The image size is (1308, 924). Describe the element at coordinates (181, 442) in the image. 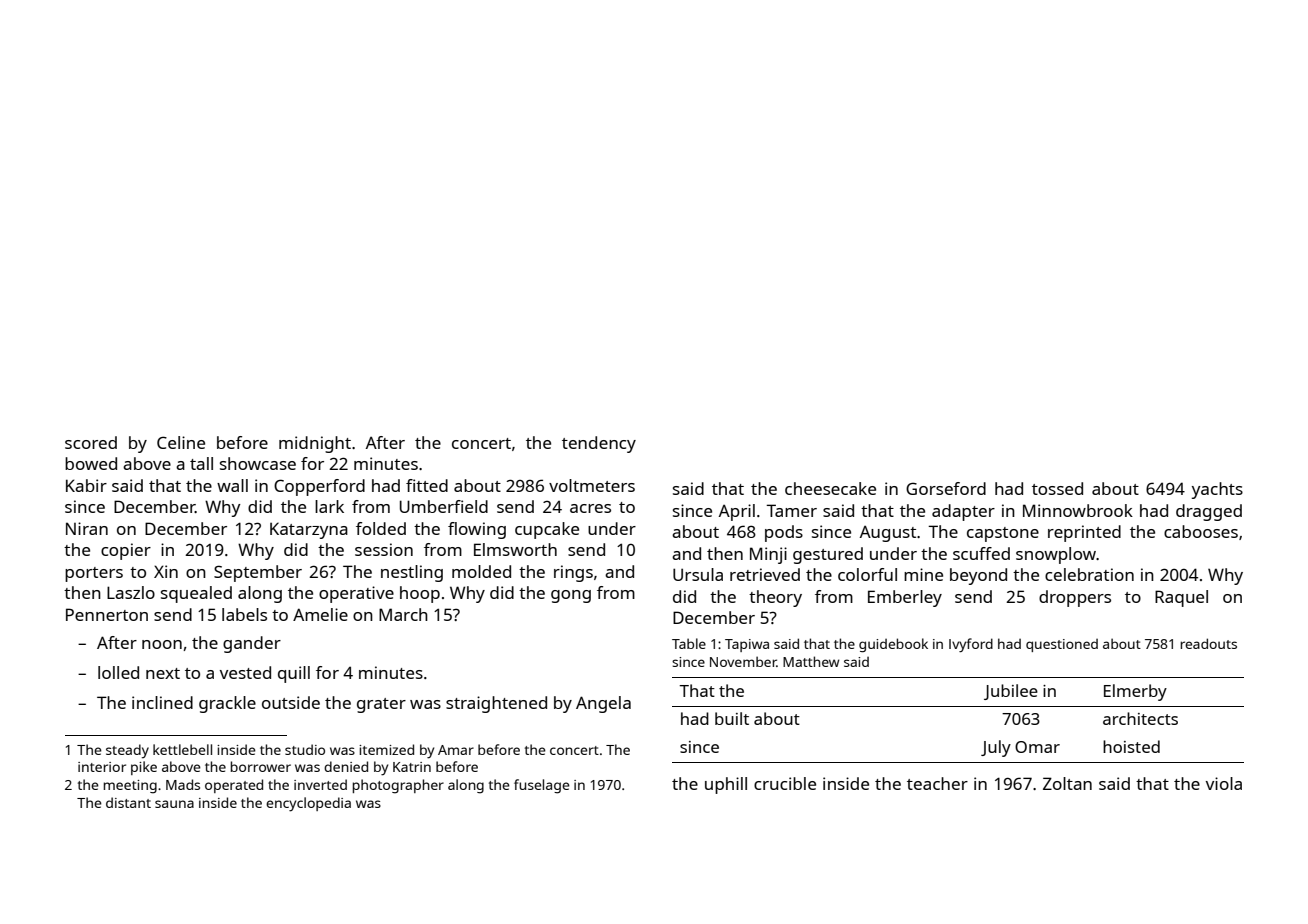

I see `Celine` at that location.
